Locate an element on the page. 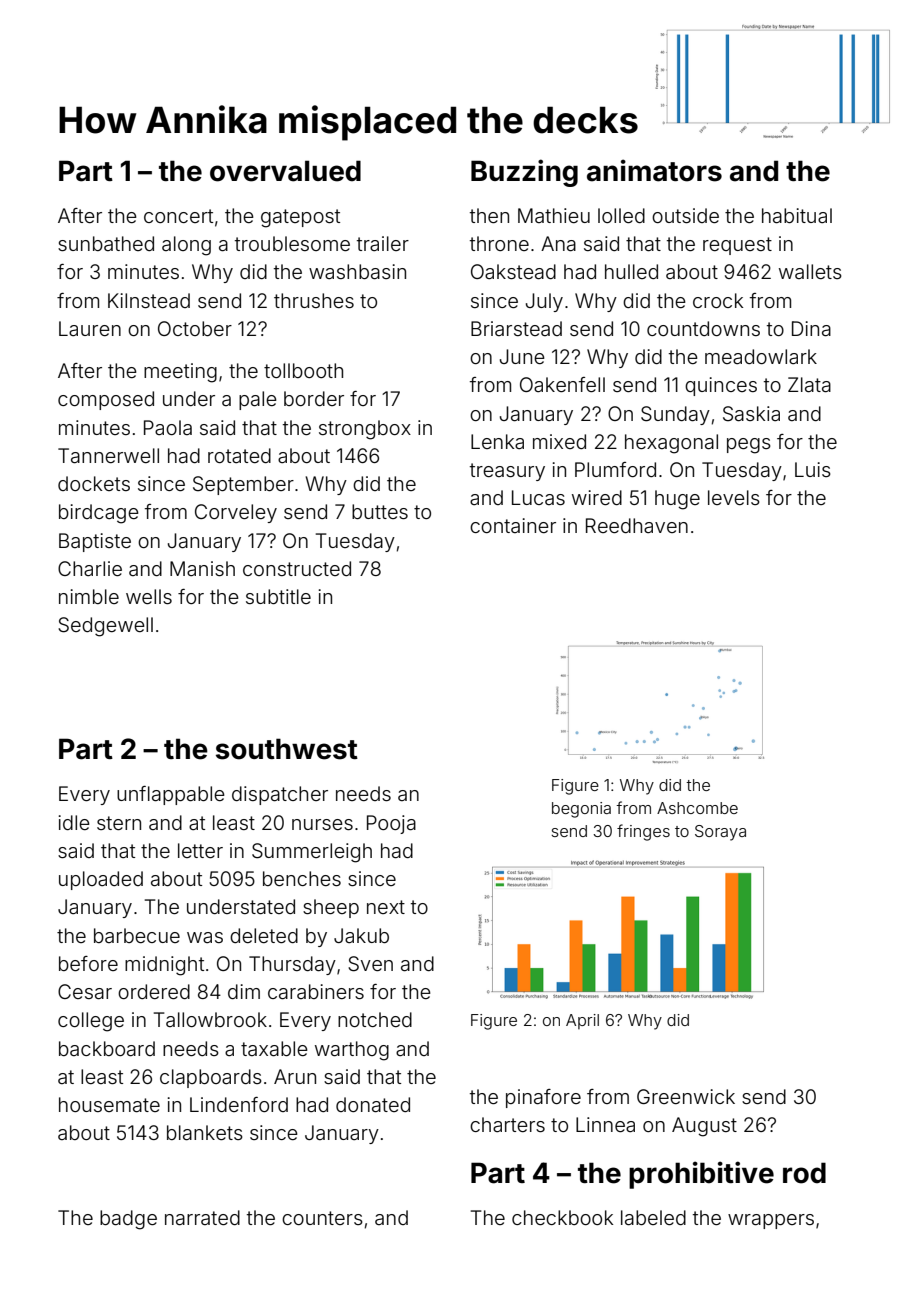 The height and width of the document is (1316, 908). blankets is located at coordinates (205, 1132).
